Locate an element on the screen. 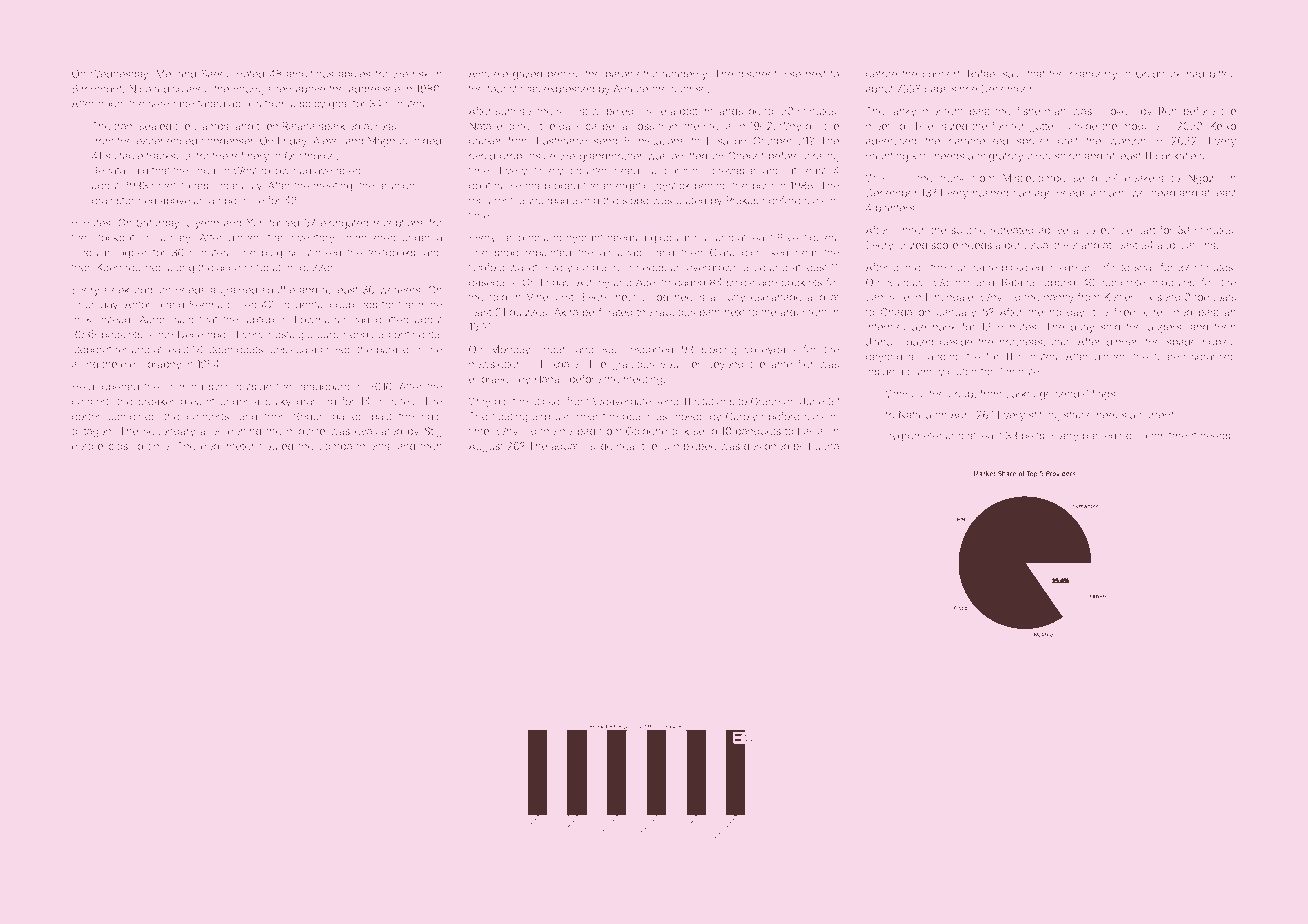  hank is located at coordinates (944, 327).
